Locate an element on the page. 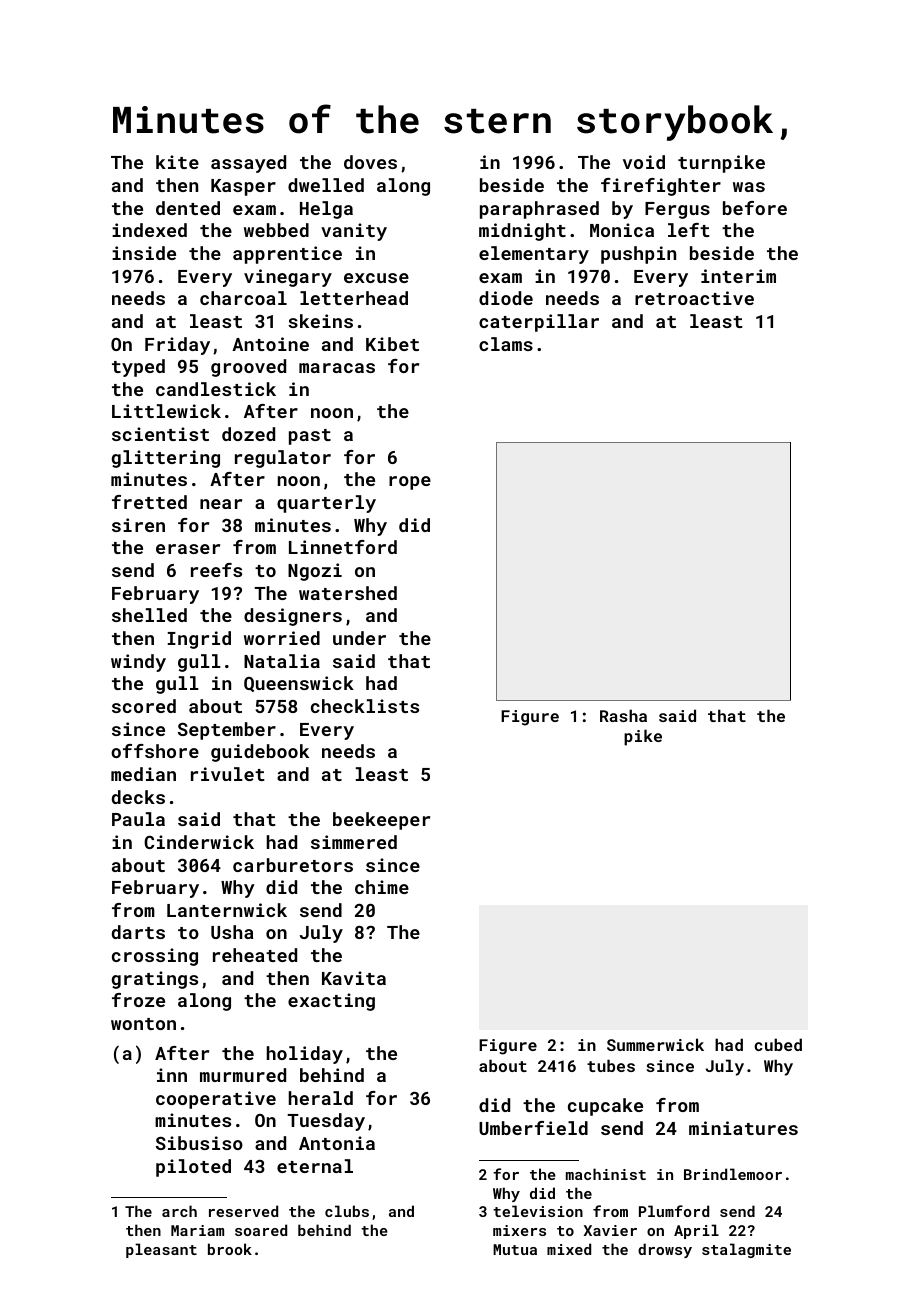 The width and height of the image is (919, 1305). excuse is located at coordinates (376, 278).
